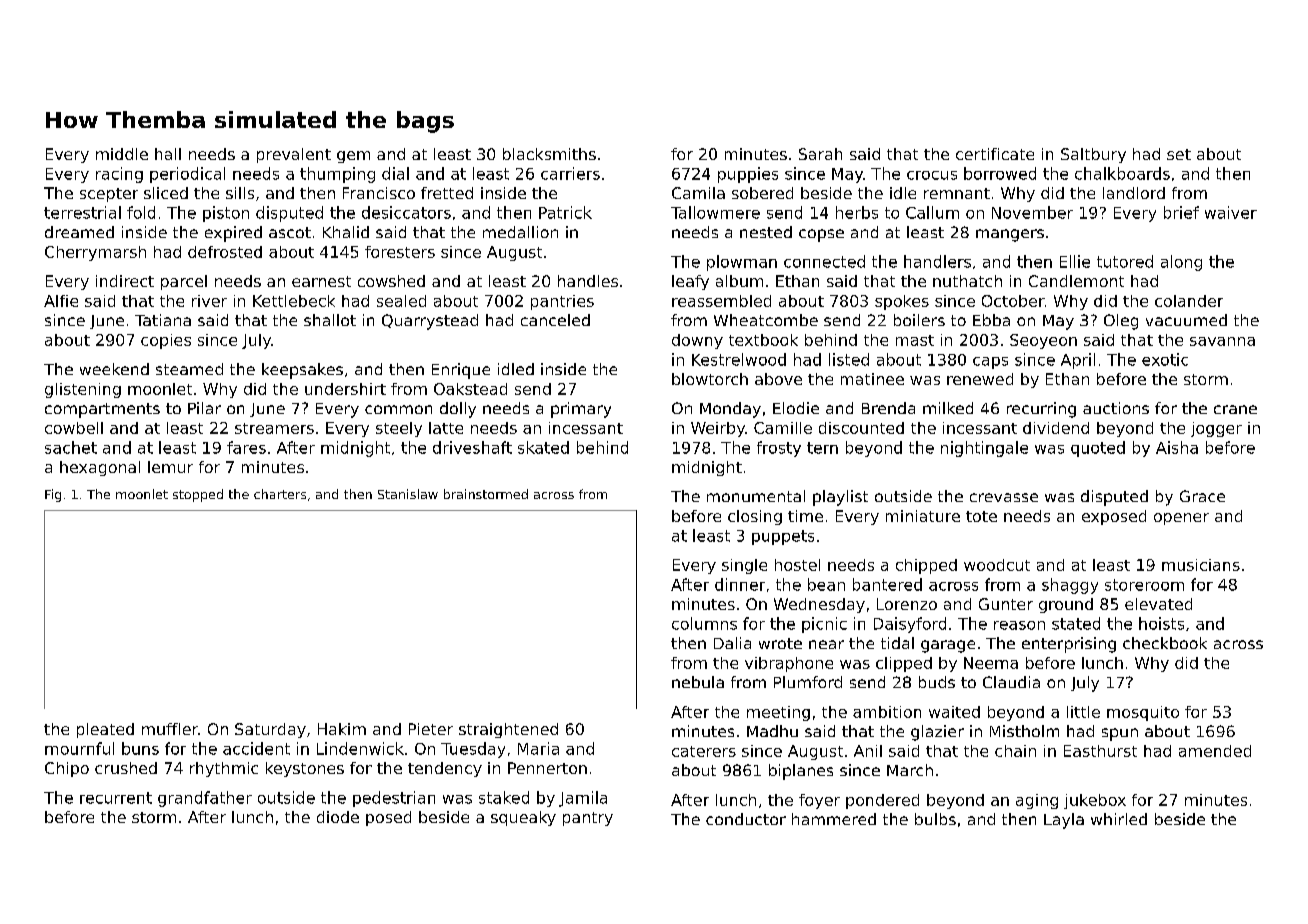  What do you see at coordinates (338, 817) in the screenshot?
I see `diode` at bounding box center [338, 817].
